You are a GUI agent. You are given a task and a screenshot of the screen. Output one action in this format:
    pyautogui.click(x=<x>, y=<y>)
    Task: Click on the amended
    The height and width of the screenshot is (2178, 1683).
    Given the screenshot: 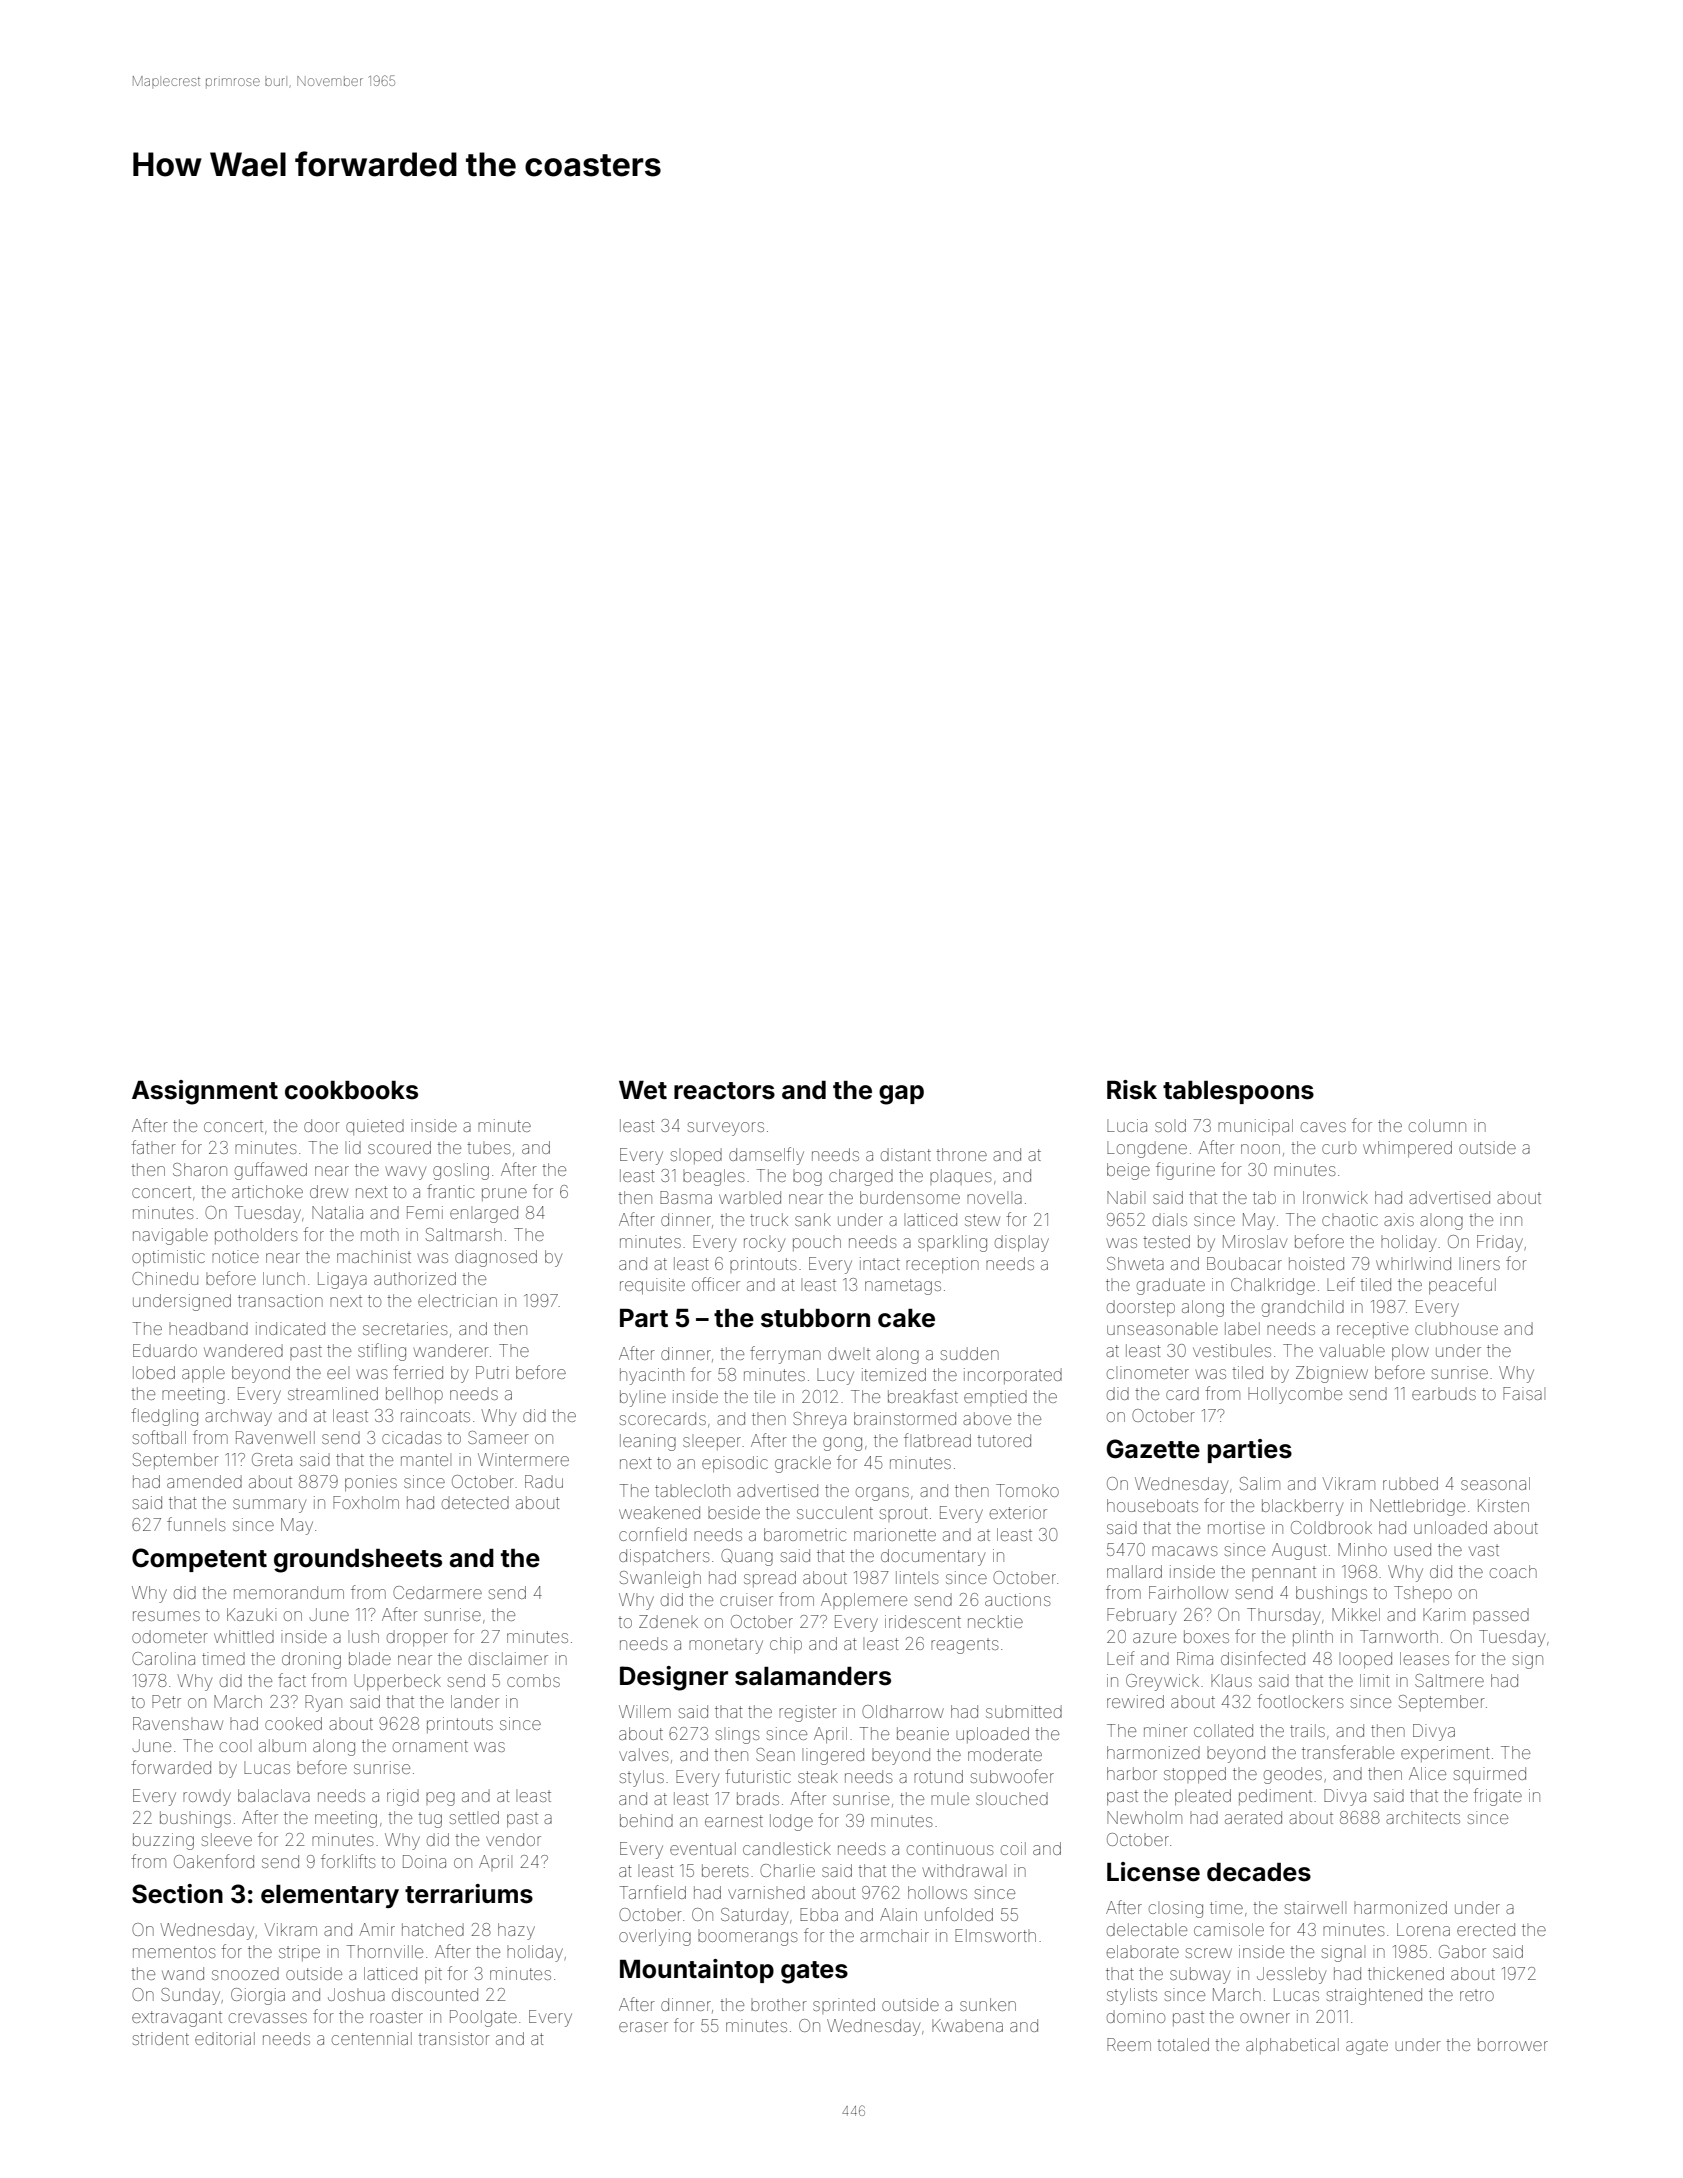 What is the action you would take?
    pyautogui.click(x=204, y=1481)
